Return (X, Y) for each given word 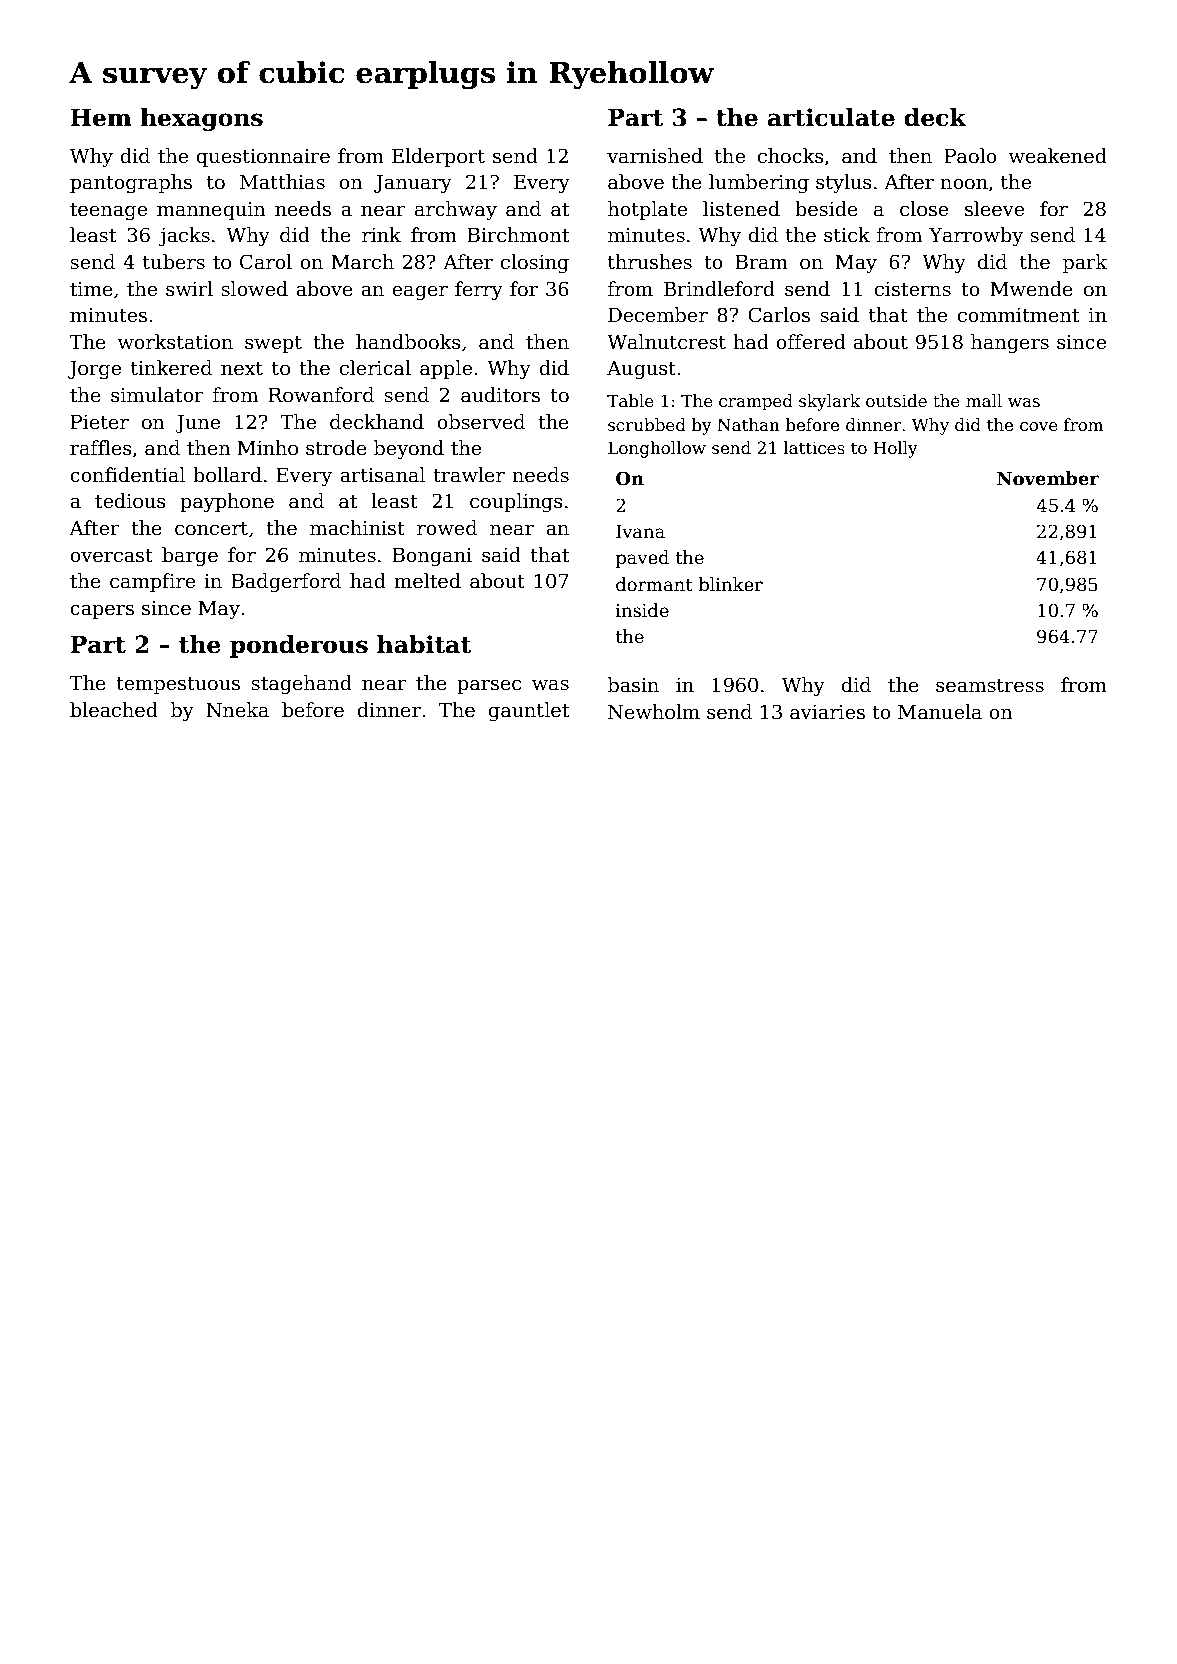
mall (984, 401)
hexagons (201, 119)
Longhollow (657, 449)
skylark (830, 402)
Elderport (438, 157)
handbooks (408, 342)
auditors (500, 395)
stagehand (301, 684)
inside (642, 610)
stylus (844, 183)
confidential (127, 475)
